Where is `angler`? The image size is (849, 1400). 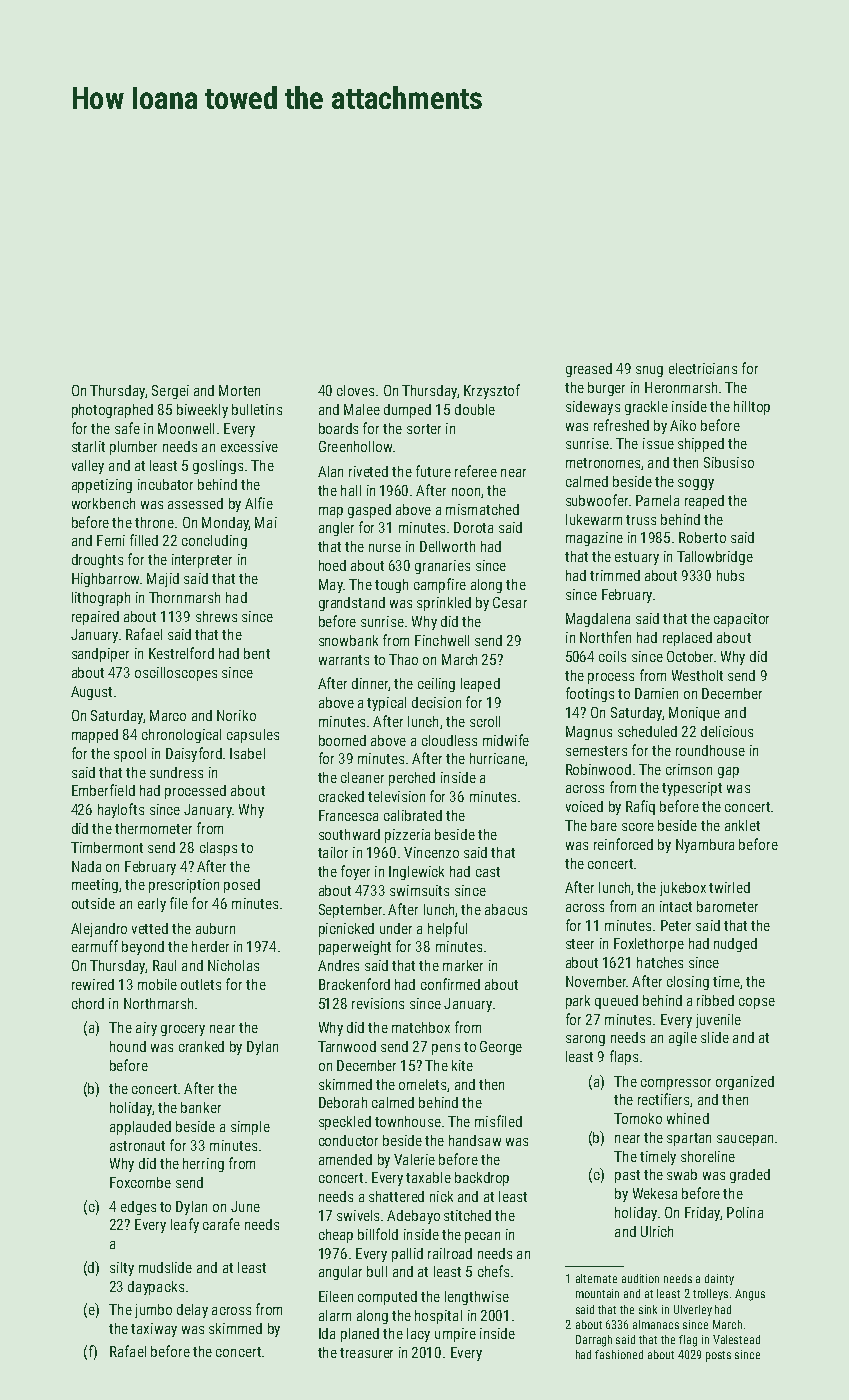
angler is located at coordinates (336, 529).
